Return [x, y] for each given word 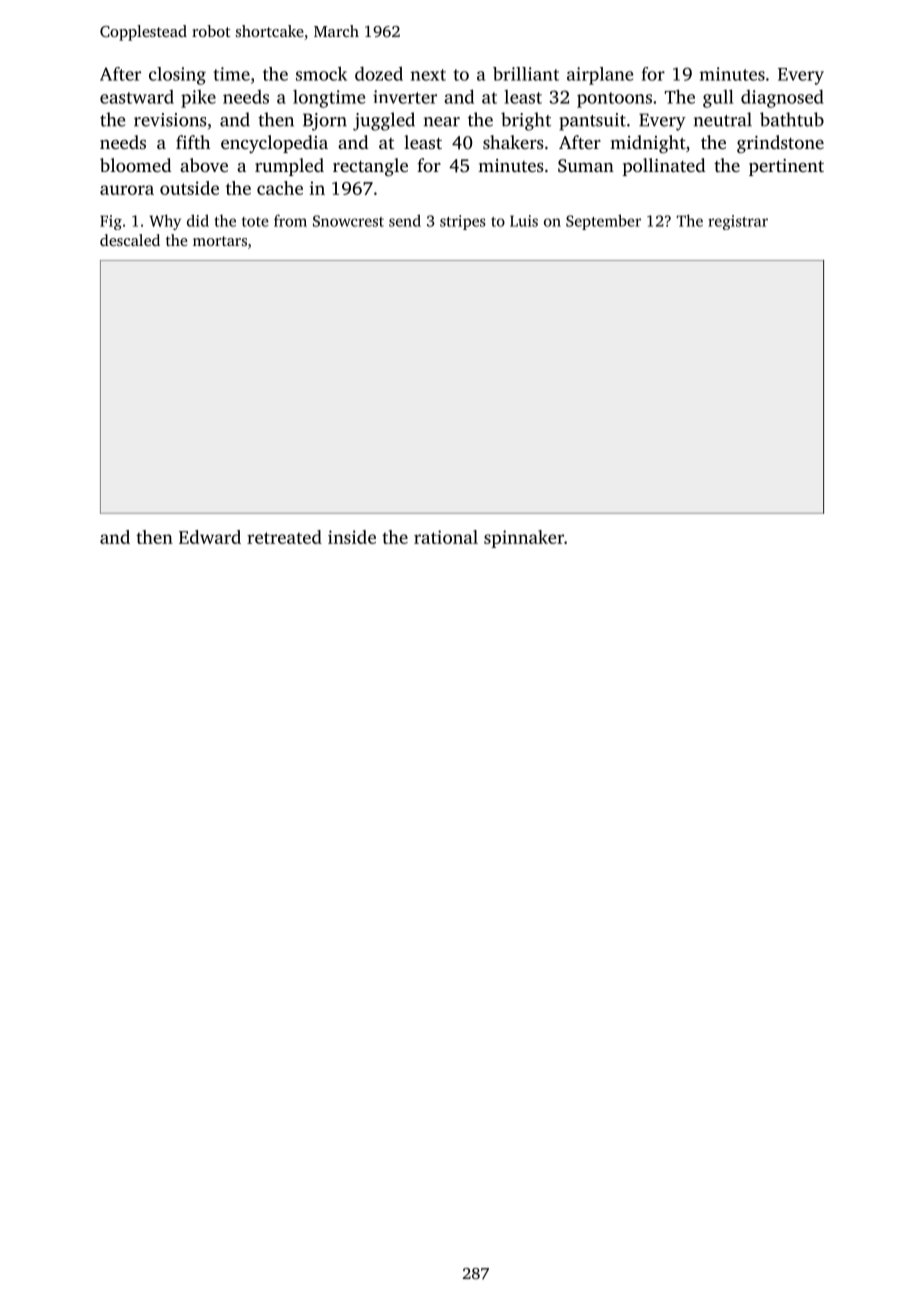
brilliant [526, 74]
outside [189, 188]
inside [352, 537]
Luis [524, 221]
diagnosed [782, 99]
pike [198, 99]
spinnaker [524, 539]
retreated [284, 537]
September [603, 222]
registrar [738, 222]
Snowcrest [348, 221]
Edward [210, 537]
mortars [220, 241]
